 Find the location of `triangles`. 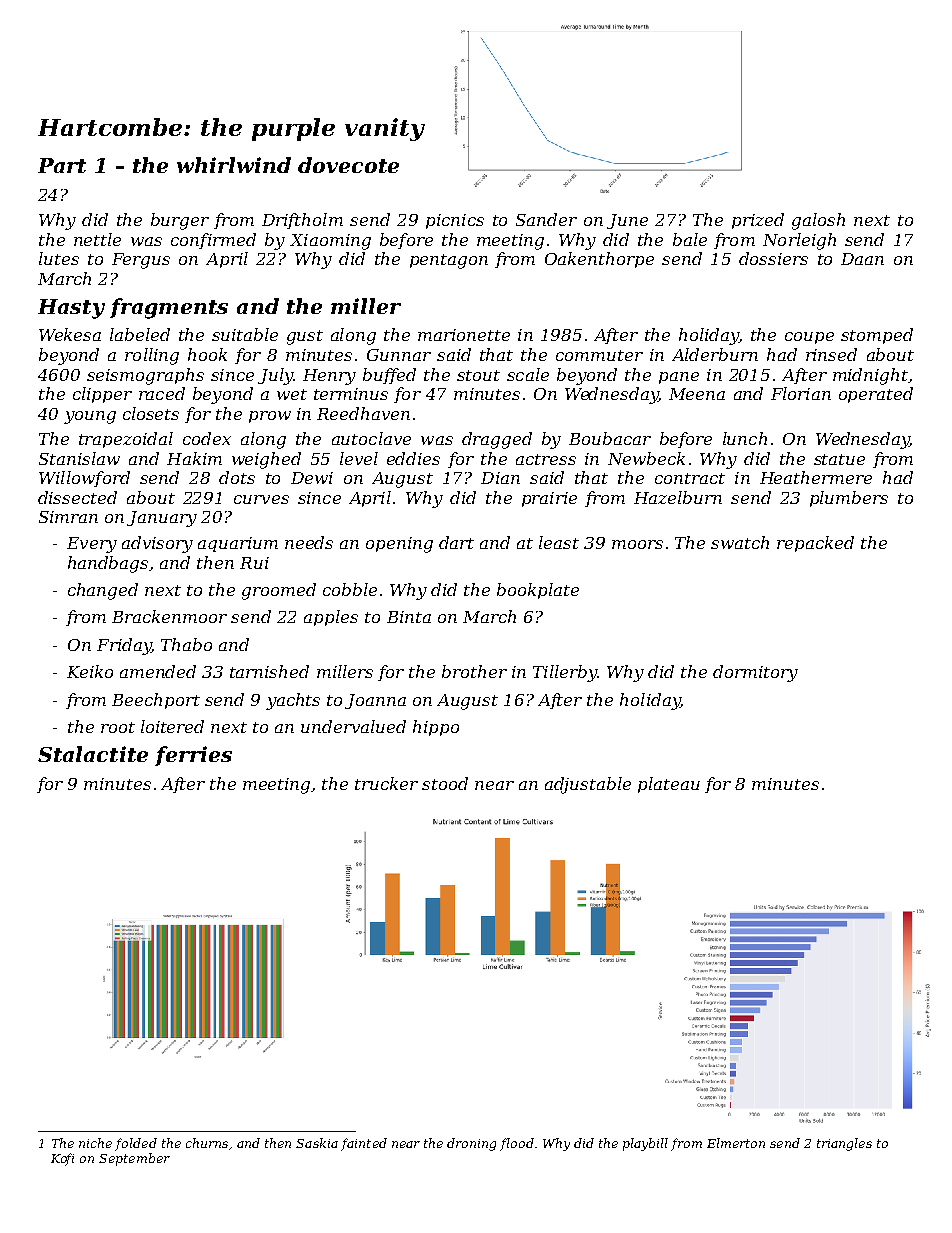

triangles is located at coordinates (844, 1144).
